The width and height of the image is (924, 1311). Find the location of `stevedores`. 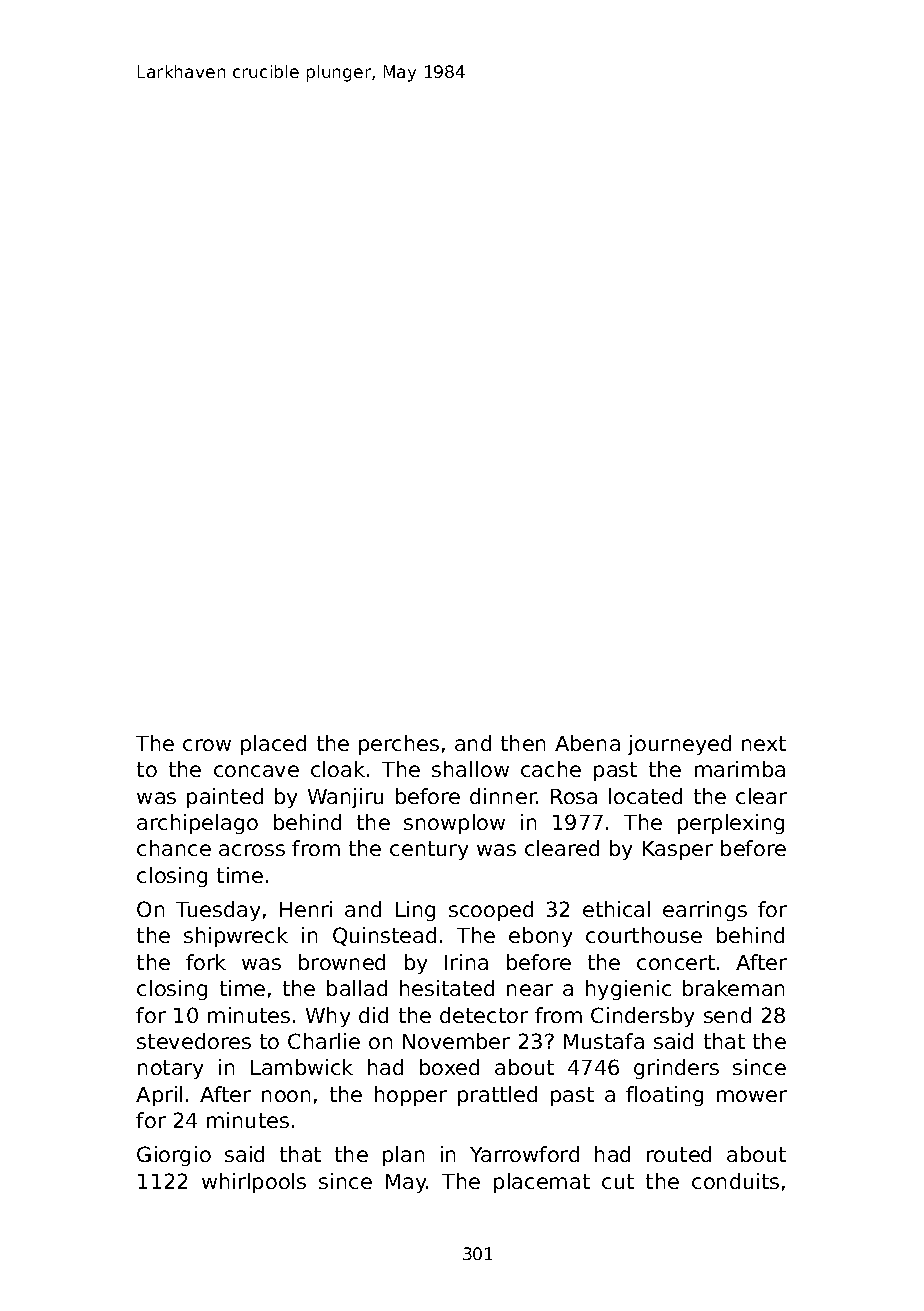

stevedores is located at coordinates (194, 1041).
